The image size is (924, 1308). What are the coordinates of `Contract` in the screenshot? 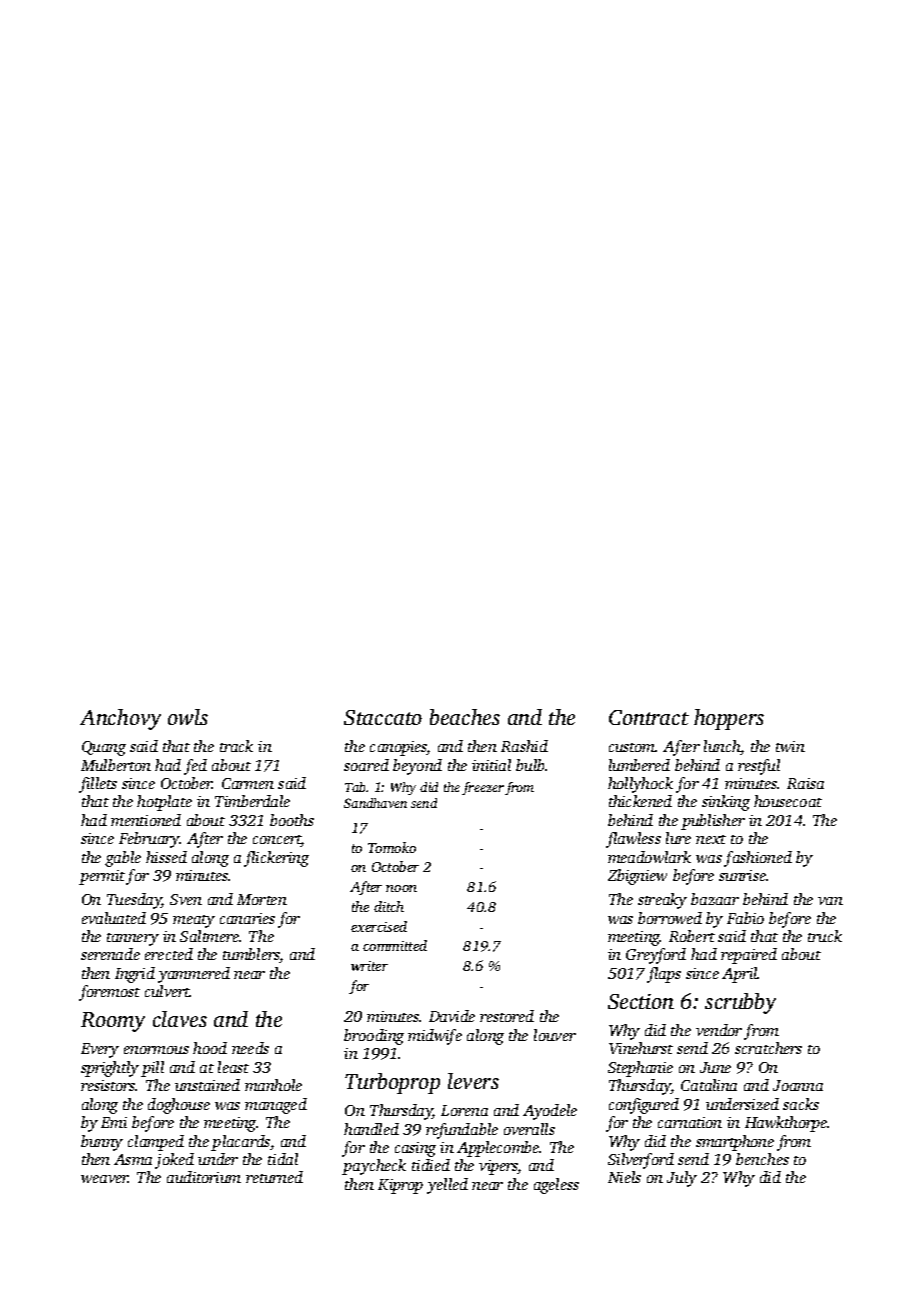 It's located at (649, 717).
